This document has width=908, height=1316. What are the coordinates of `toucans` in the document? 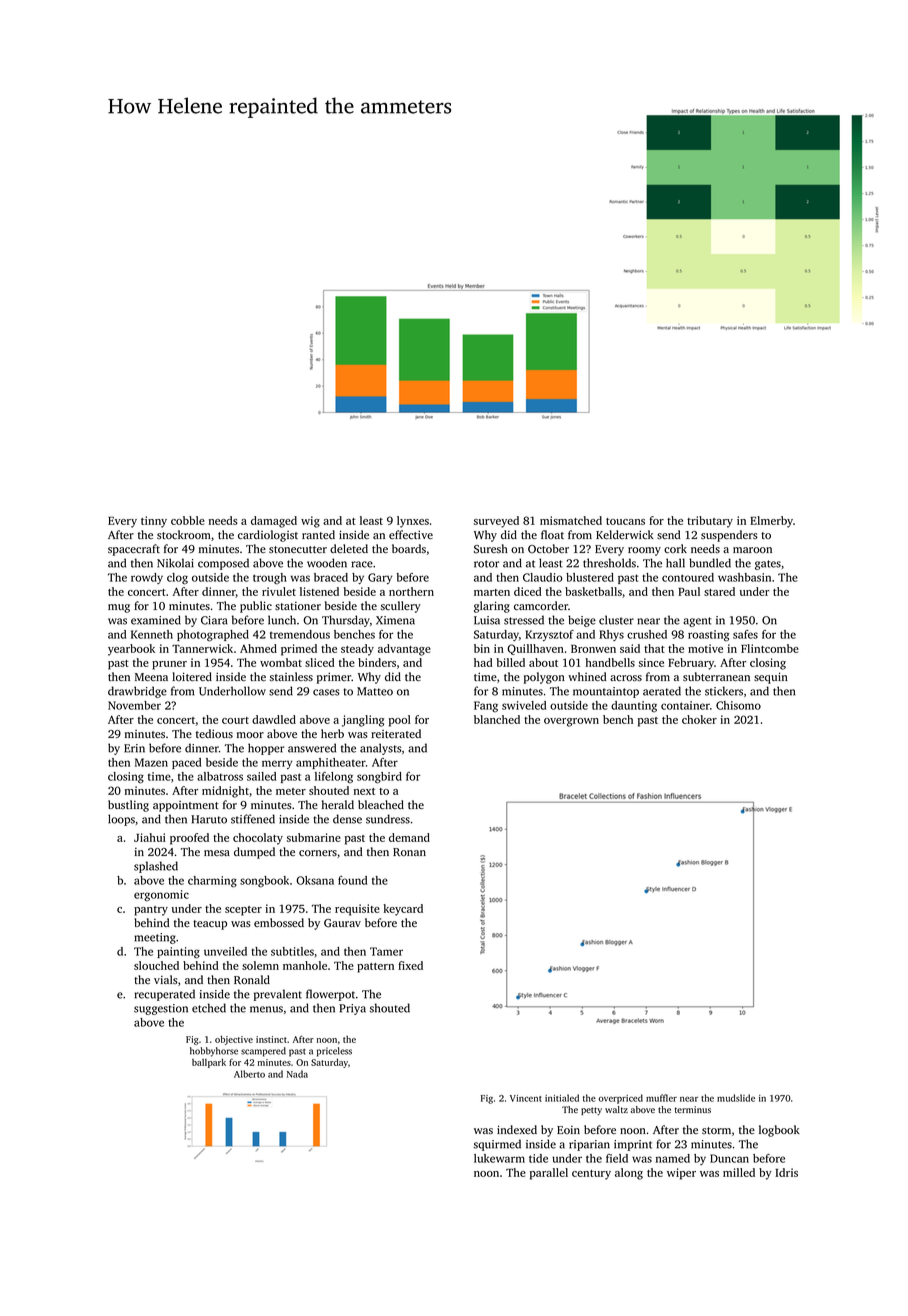 It's located at (625, 521).
